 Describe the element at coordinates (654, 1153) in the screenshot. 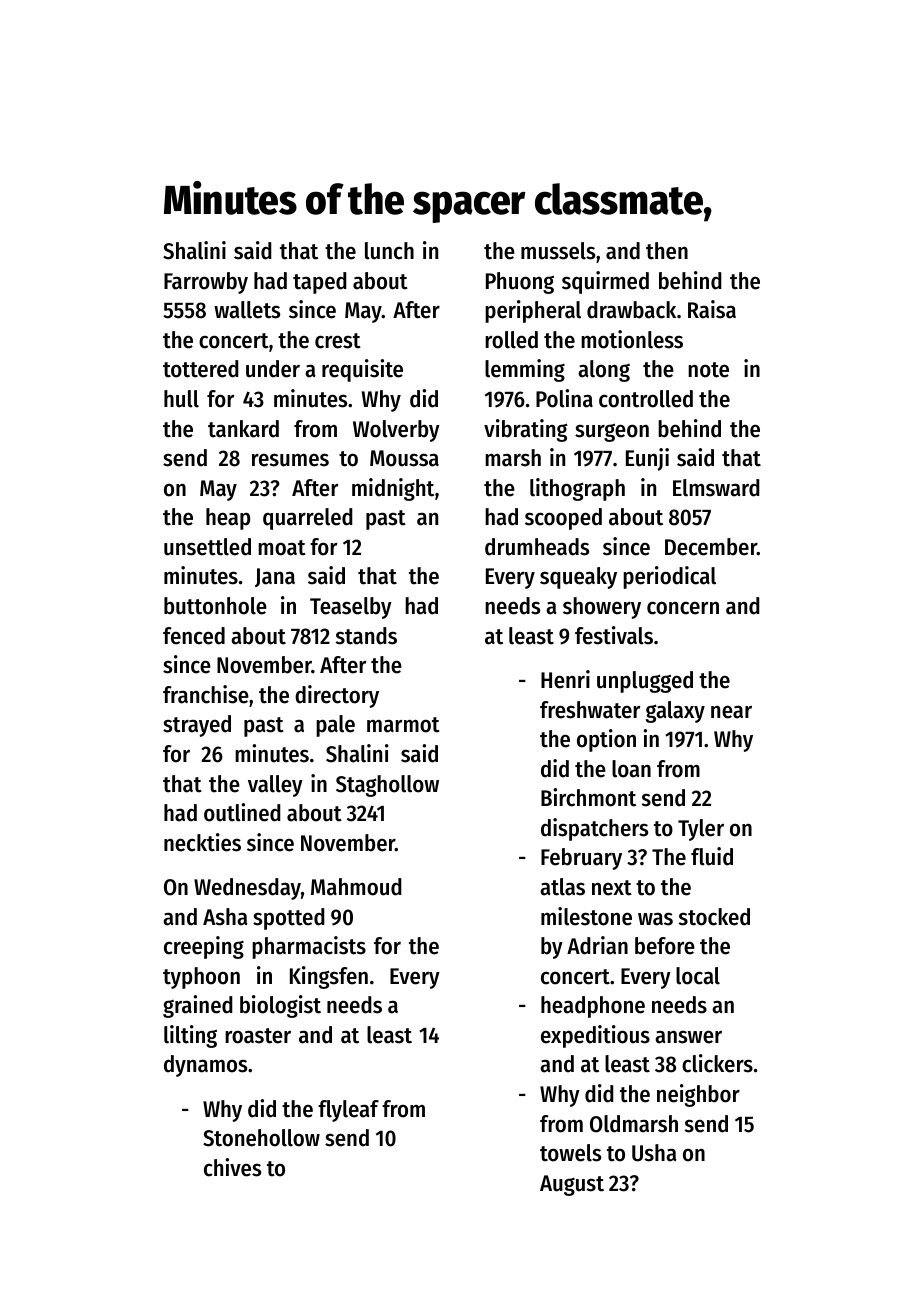

I see `Usha` at that location.
